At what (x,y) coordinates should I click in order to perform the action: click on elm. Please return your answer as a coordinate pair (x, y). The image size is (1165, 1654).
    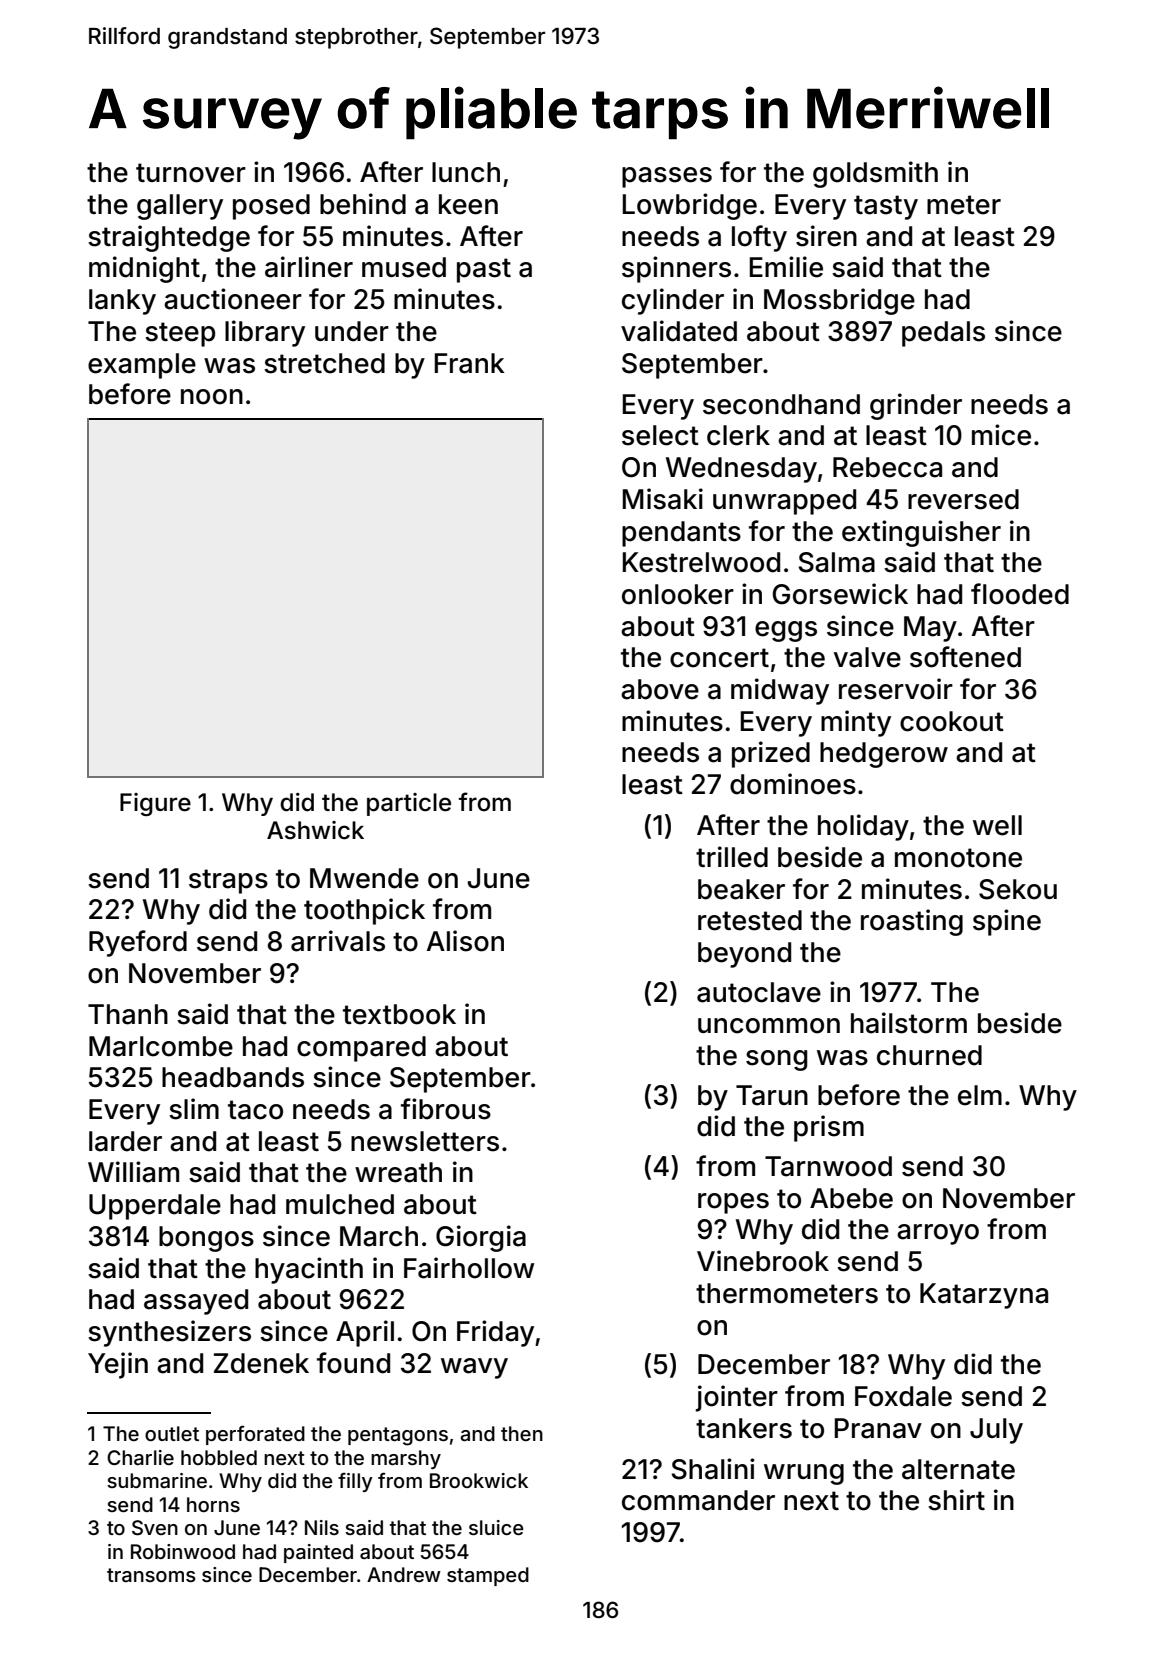
    Looking at the image, I should click on (980, 1095).
